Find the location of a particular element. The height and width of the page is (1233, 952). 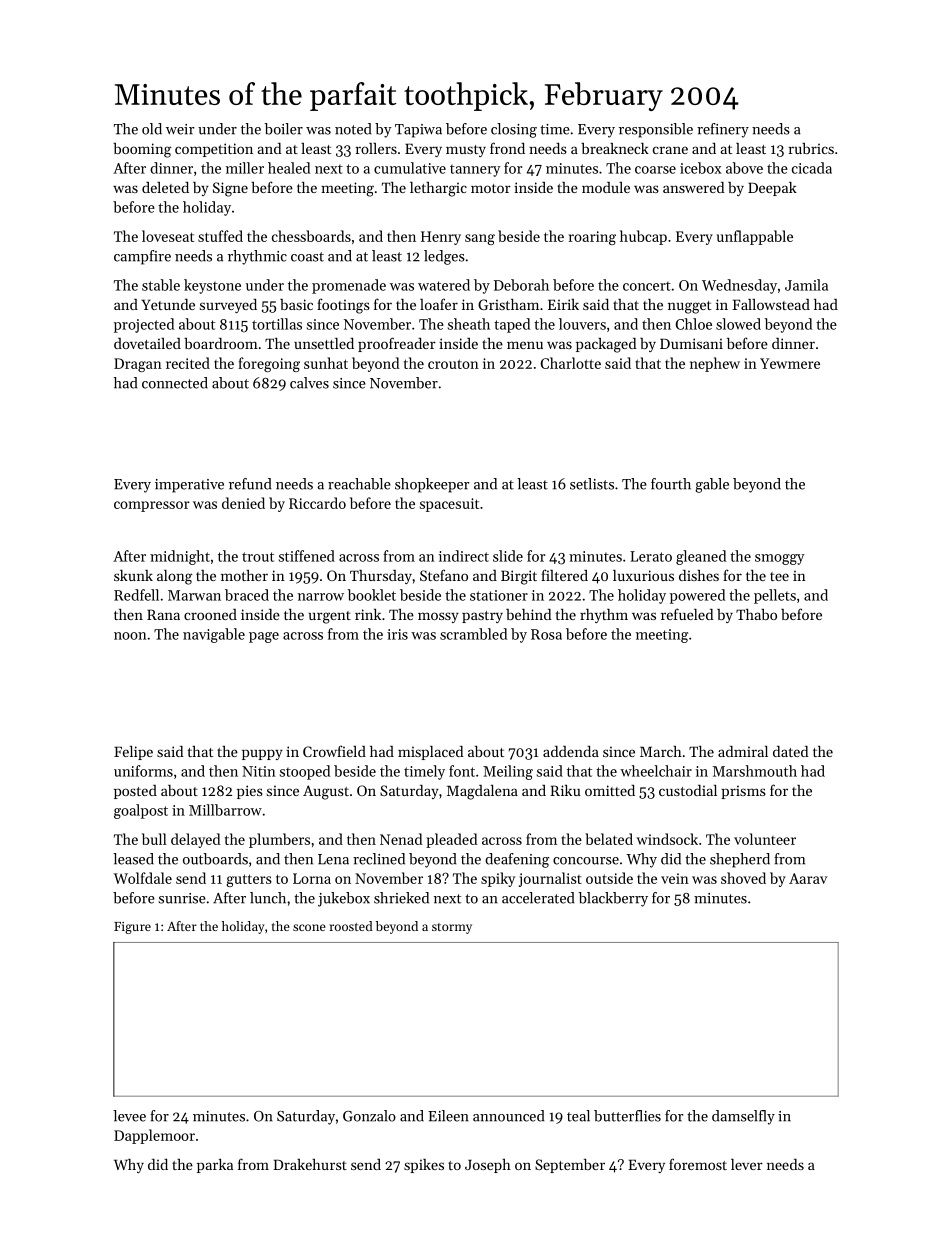

stormy is located at coordinates (452, 928).
